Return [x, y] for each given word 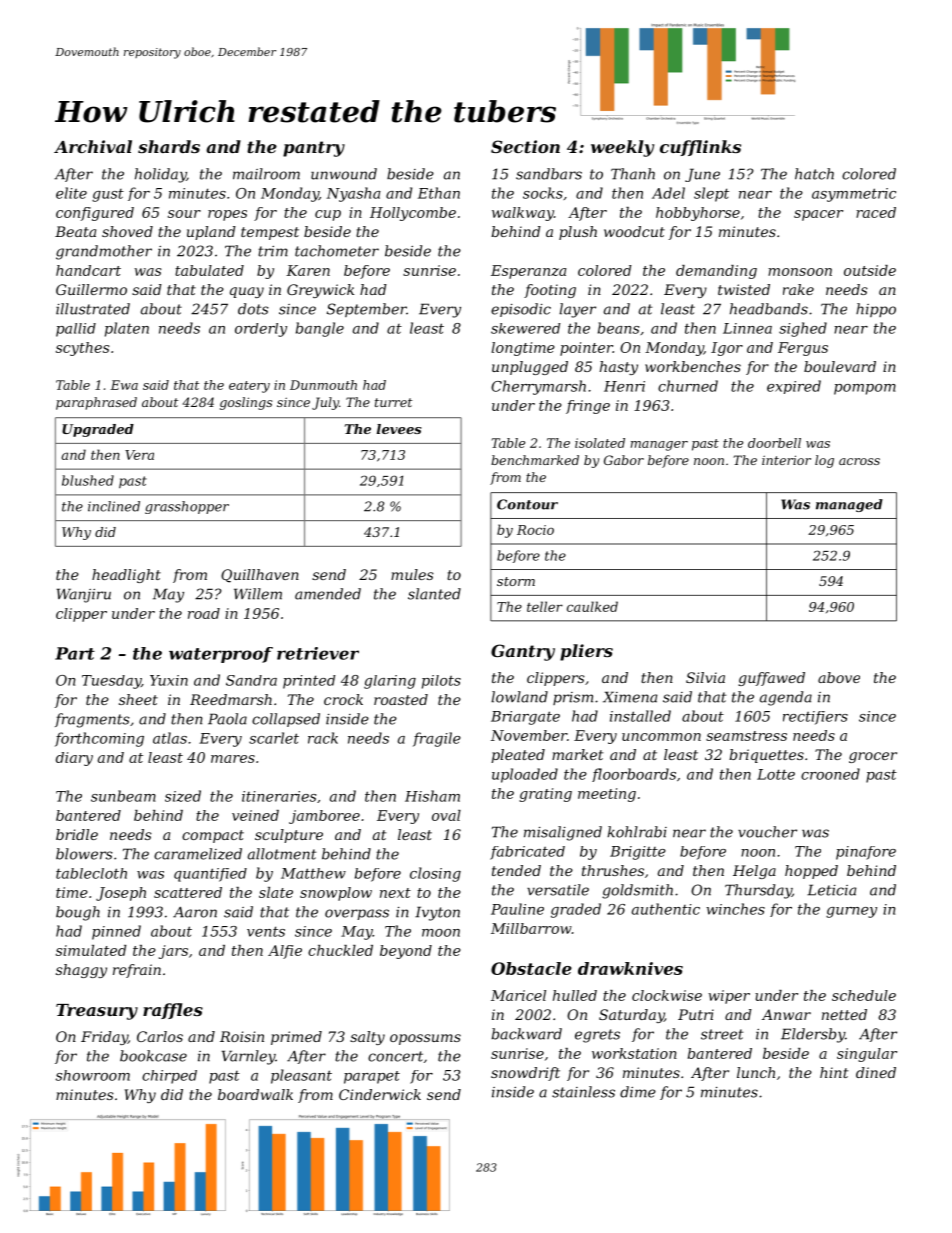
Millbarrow [531, 928]
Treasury [97, 1012]
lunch [756, 1072]
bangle [320, 329]
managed [849, 505]
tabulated [209, 270]
